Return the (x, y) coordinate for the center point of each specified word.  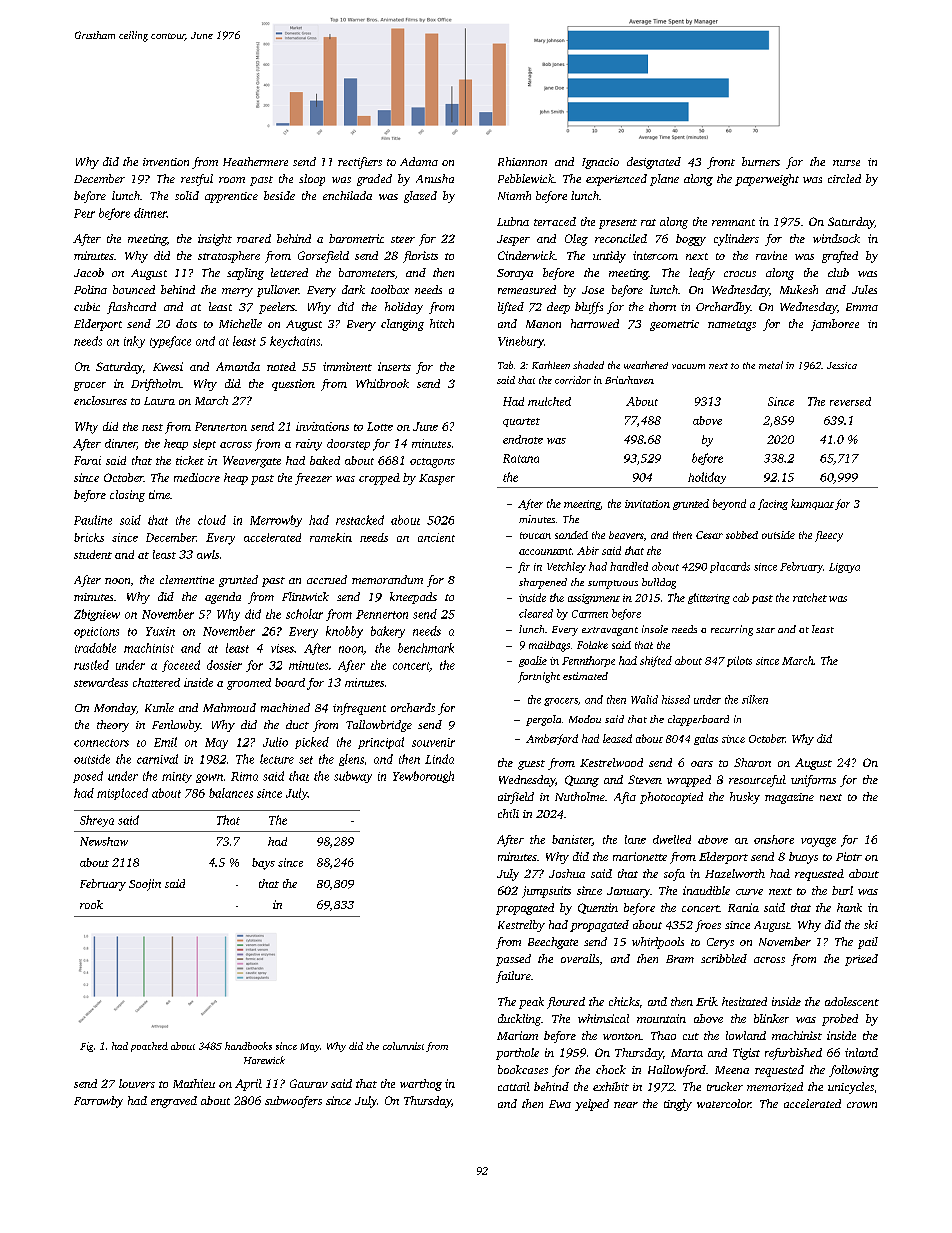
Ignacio (600, 163)
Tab (505, 365)
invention (166, 162)
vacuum (688, 366)
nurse (846, 163)
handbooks (248, 1046)
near (626, 1105)
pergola (543, 720)
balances (231, 793)
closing (127, 496)
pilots (739, 661)
